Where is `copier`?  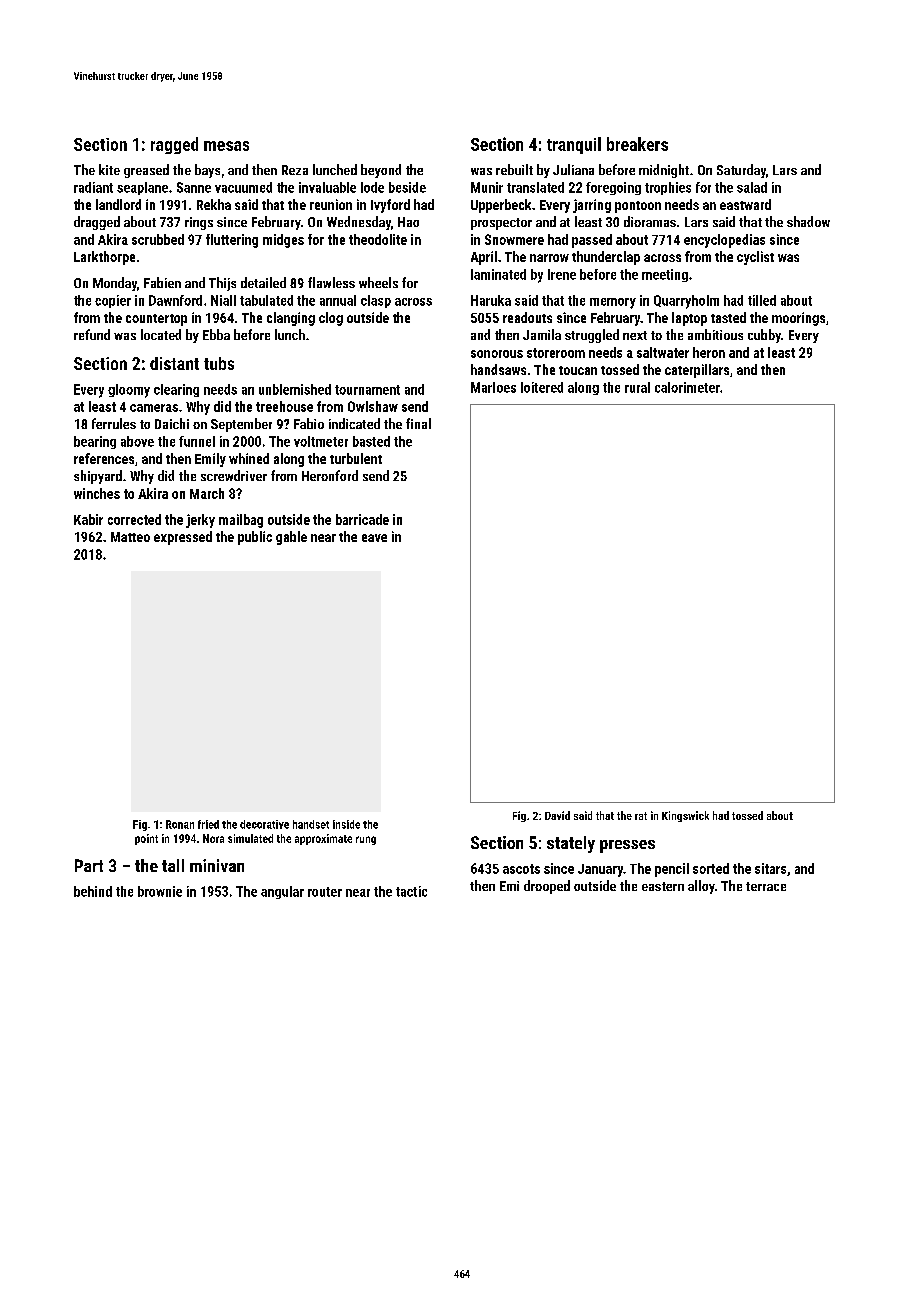 copier is located at coordinates (113, 301).
